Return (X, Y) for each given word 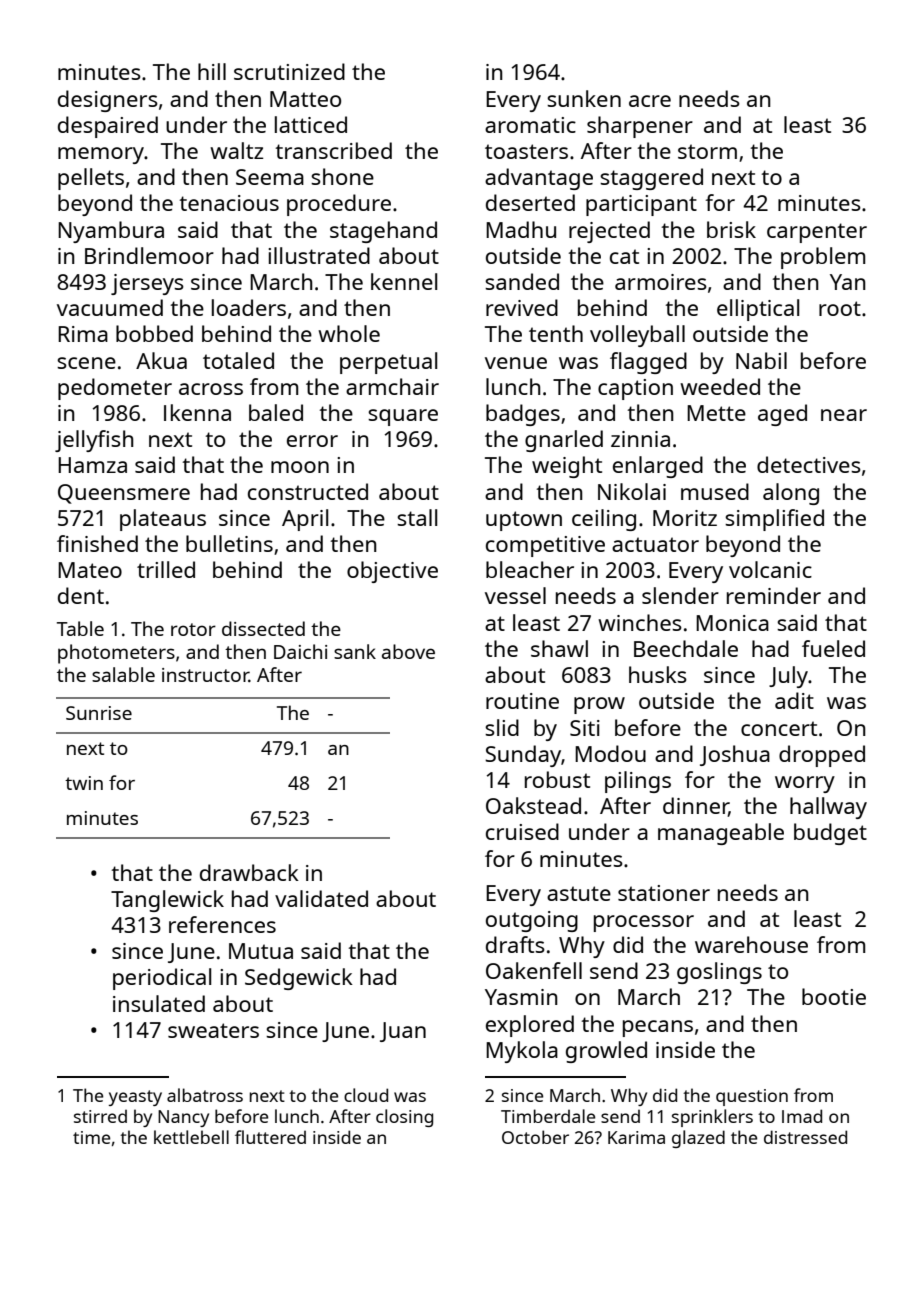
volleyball (637, 336)
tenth (556, 333)
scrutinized (289, 71)
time (91, 1137)
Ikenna (197, 412)
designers (108, 101)
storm (707, 151)
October (535, 1137)
